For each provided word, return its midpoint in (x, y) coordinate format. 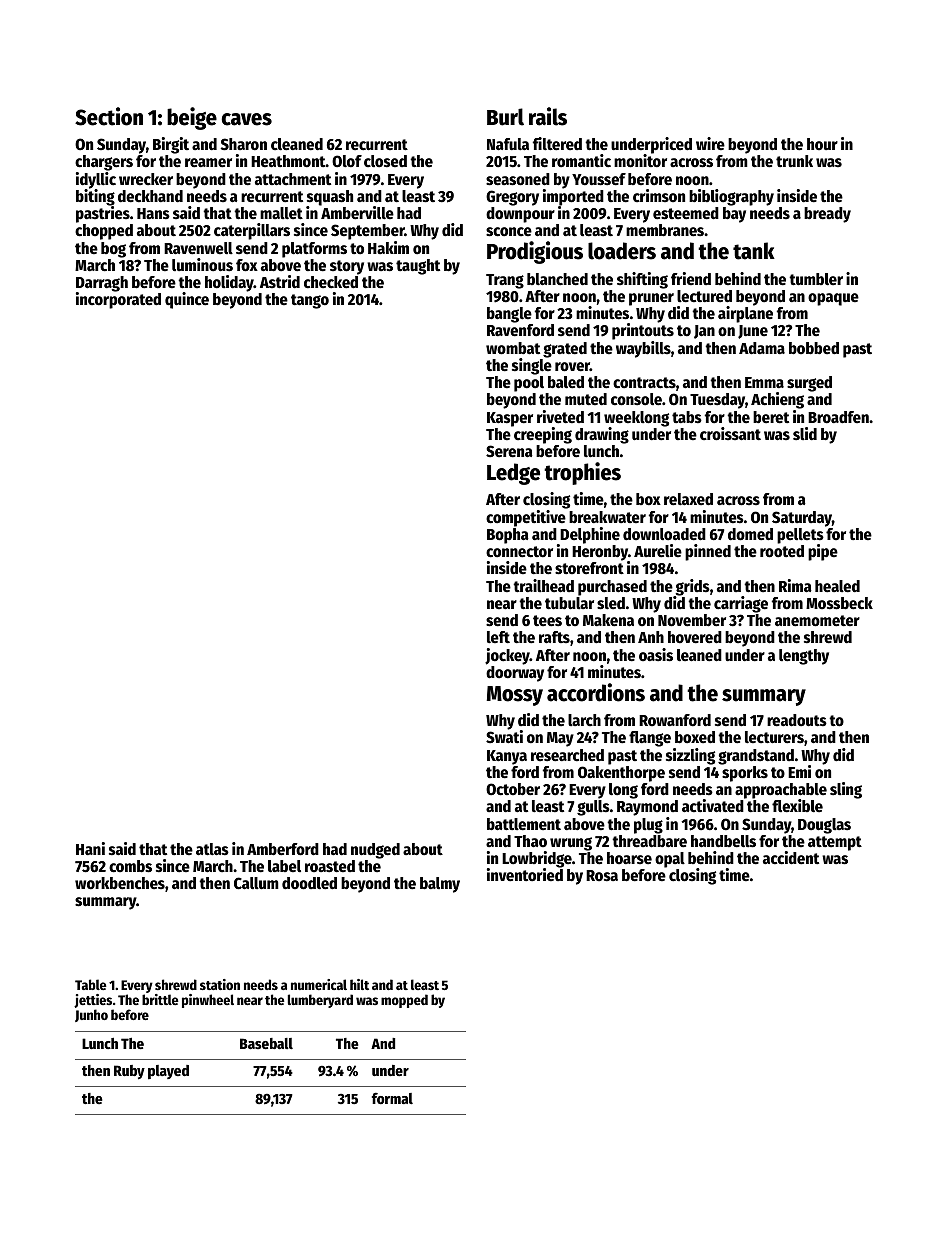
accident (791, 858)
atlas (212, 849)
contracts (644, 383)
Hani (90, 848)
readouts (797, 720)
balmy (440, 885)
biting (95, 197)
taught (418, 267)
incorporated (118, 300)
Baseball (266, 1043)
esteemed (686, 213)
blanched (557, 279)
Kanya (507, 757)
